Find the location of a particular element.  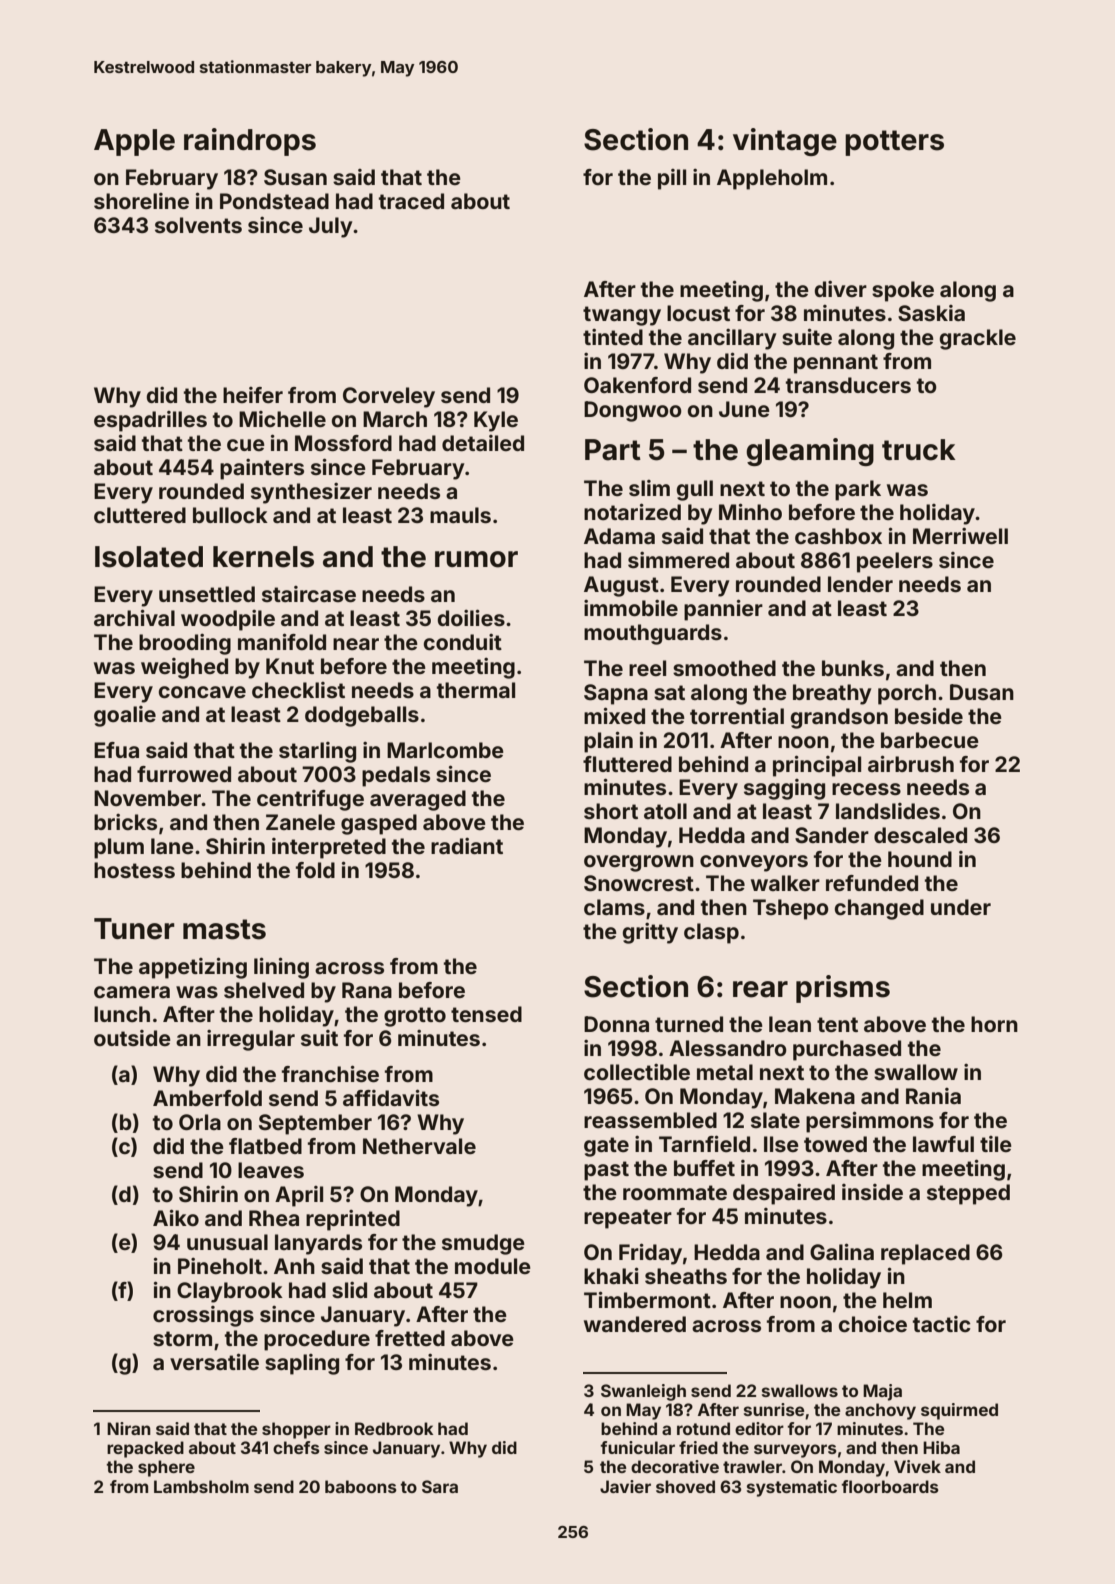

reel is located at coordinates (647, 668).
